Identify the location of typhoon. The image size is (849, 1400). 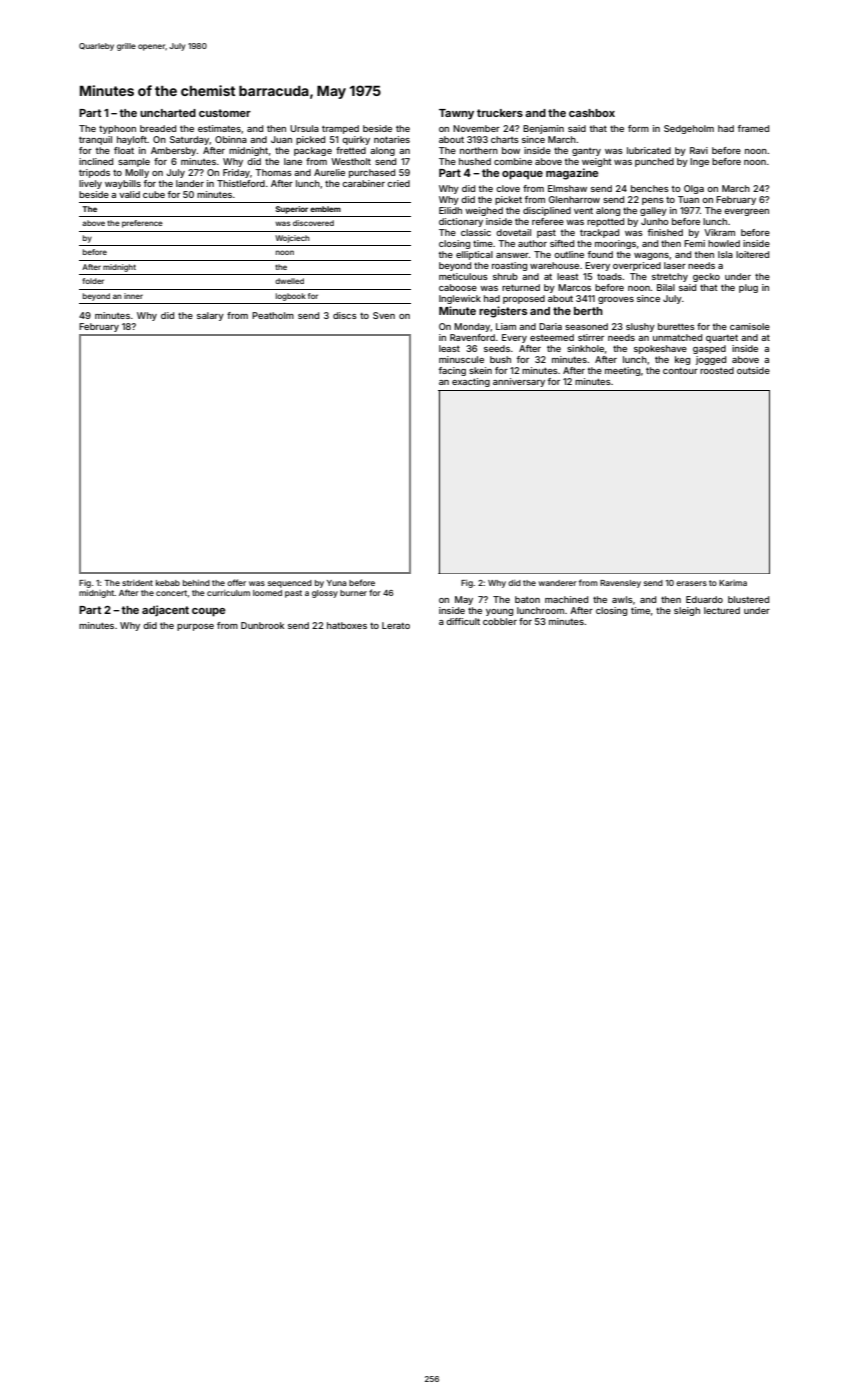
(117, 129).
